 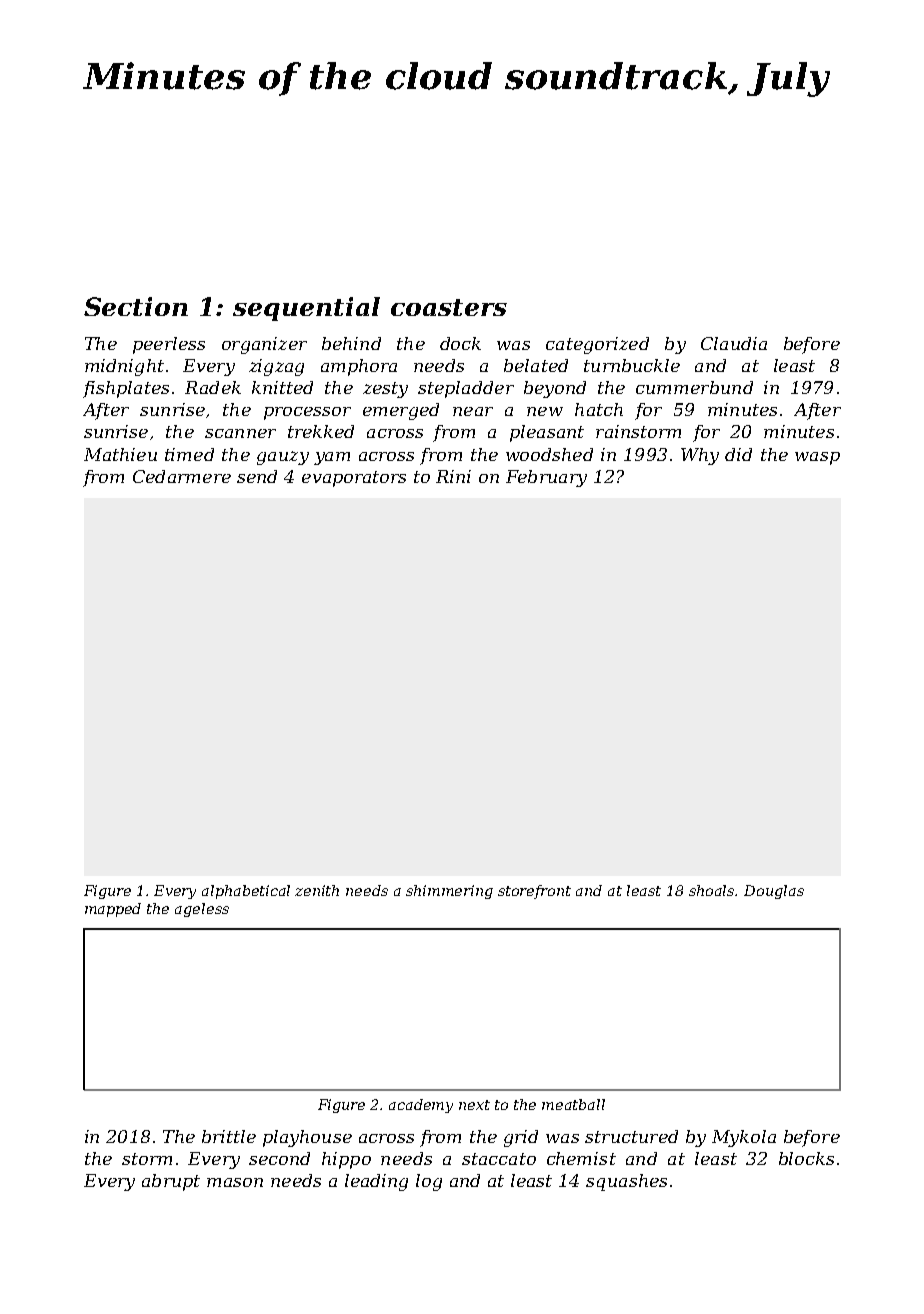 I want to click on shimmering, so click(x=449, y=892).
